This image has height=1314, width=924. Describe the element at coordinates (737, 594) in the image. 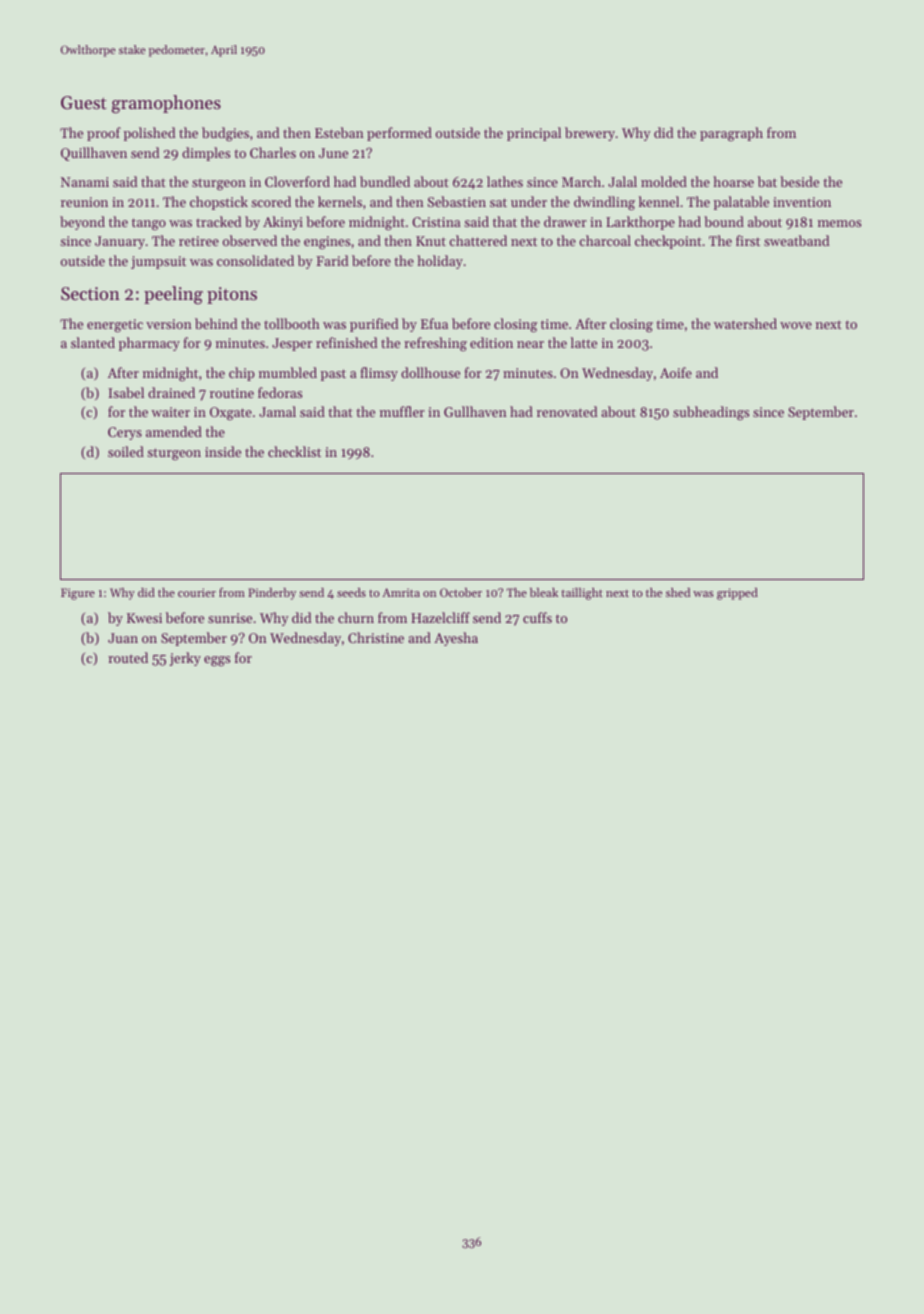

I see `gripped` at that location.
